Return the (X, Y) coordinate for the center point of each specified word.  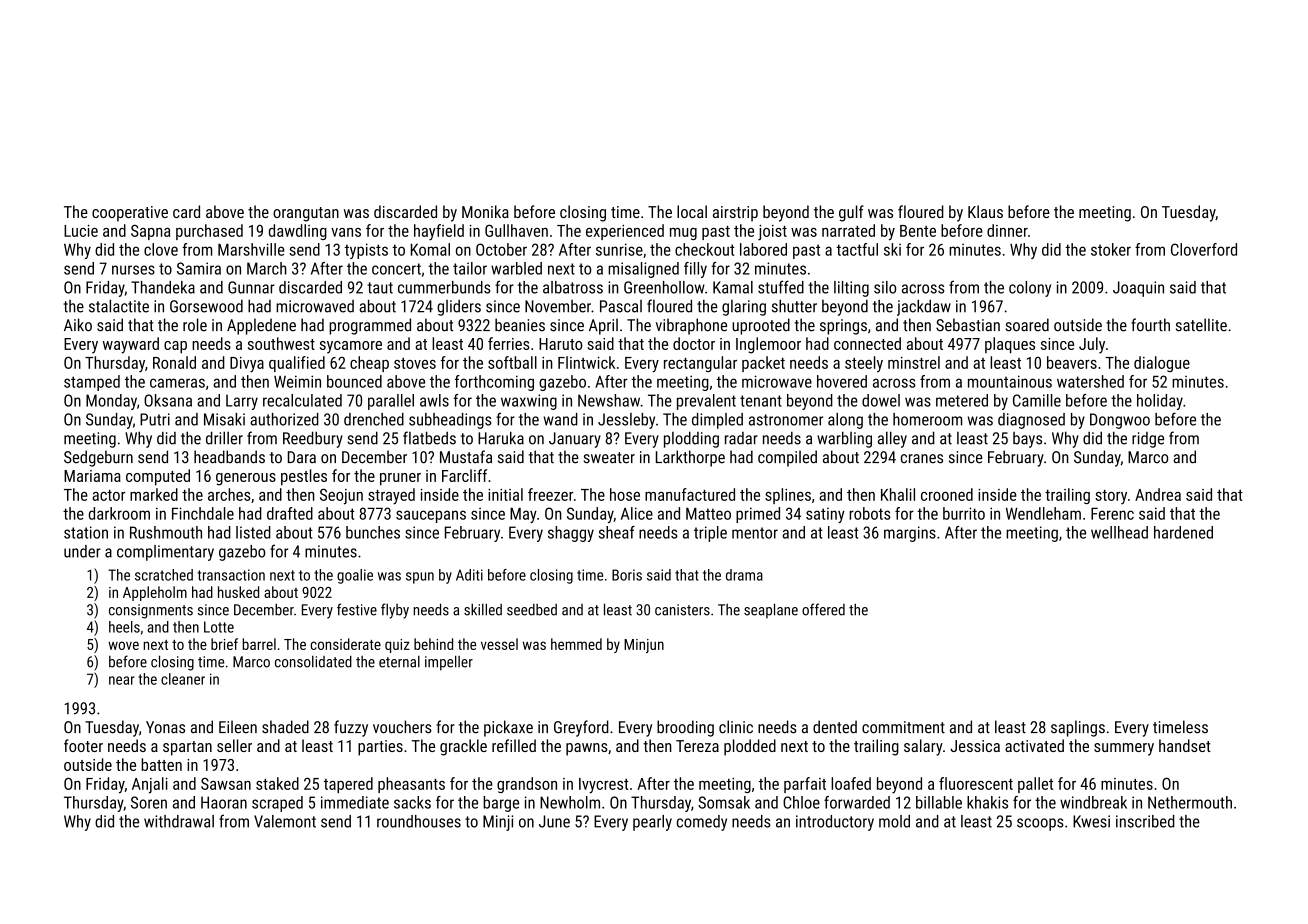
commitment (903, 727)
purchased (209, 232)
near (122, 680)
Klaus (985, 211)
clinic (736, 727)
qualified (297, 364)
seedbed (532, 610)
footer (83, 745)
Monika (485, 211)
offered (823, 609)
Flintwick (586, 362)
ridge (1148, 440)
